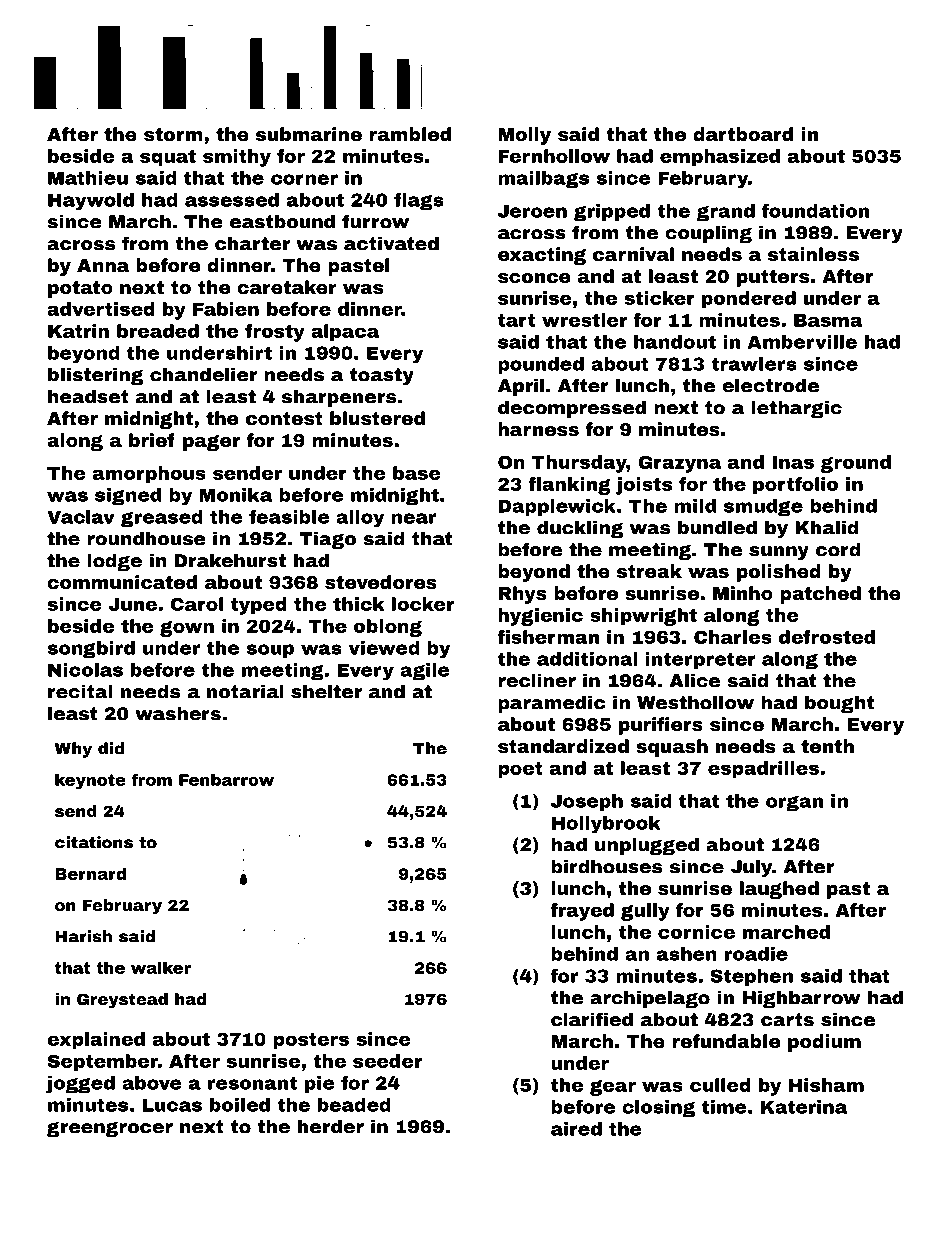 This document has width=952, height=1233. I want to click on Bernard, so click(90, 874).
